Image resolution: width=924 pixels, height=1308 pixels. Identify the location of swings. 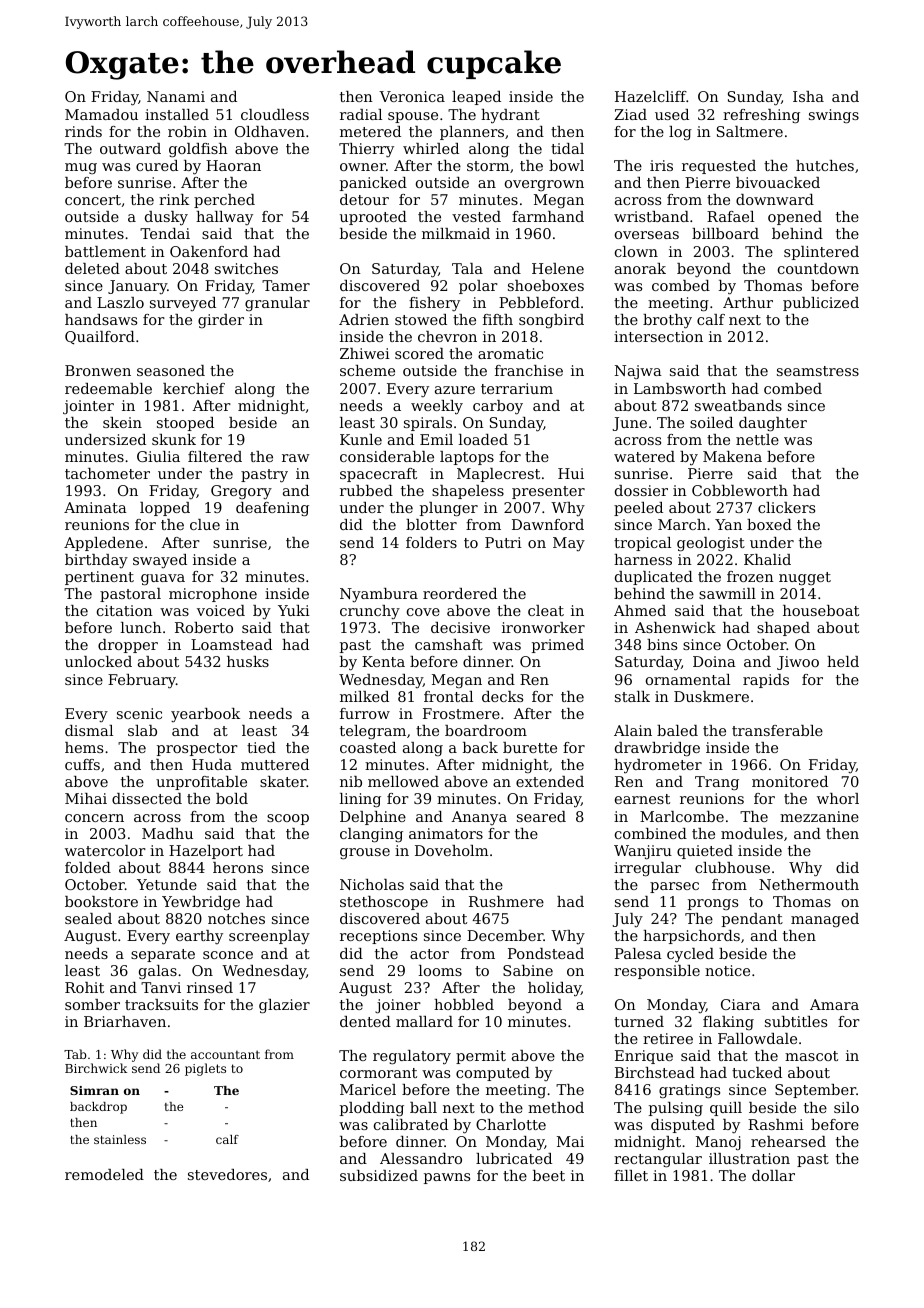
(834, 116).
